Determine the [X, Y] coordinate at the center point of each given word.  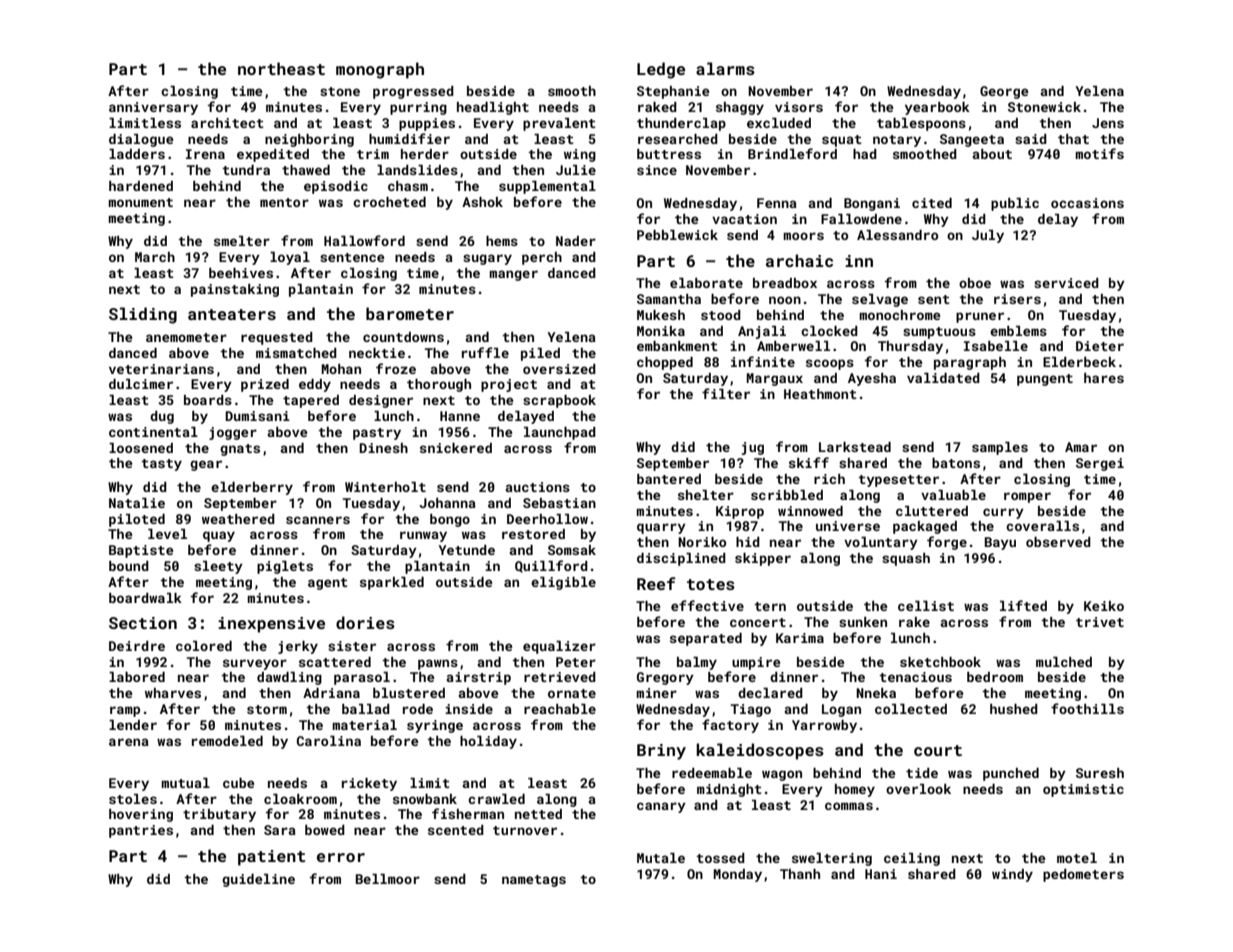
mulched [1064, 662]
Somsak [572, 550]
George [1004, 92]
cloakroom [300, 799]
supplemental [547, 187]
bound [129, 566]
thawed [306, 170]
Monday [737, 875]
